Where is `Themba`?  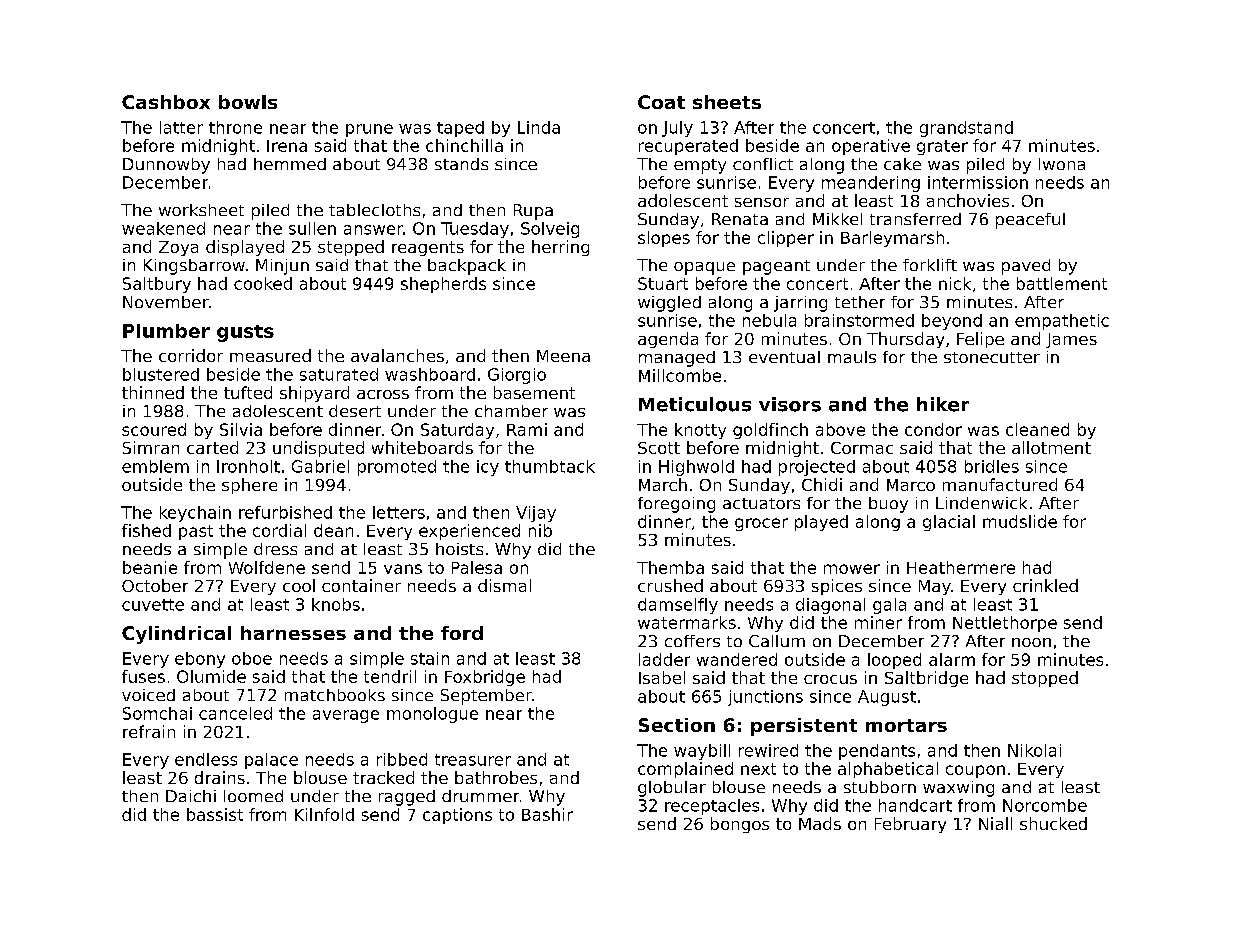
Themba is located at coordinates (670, 567).
